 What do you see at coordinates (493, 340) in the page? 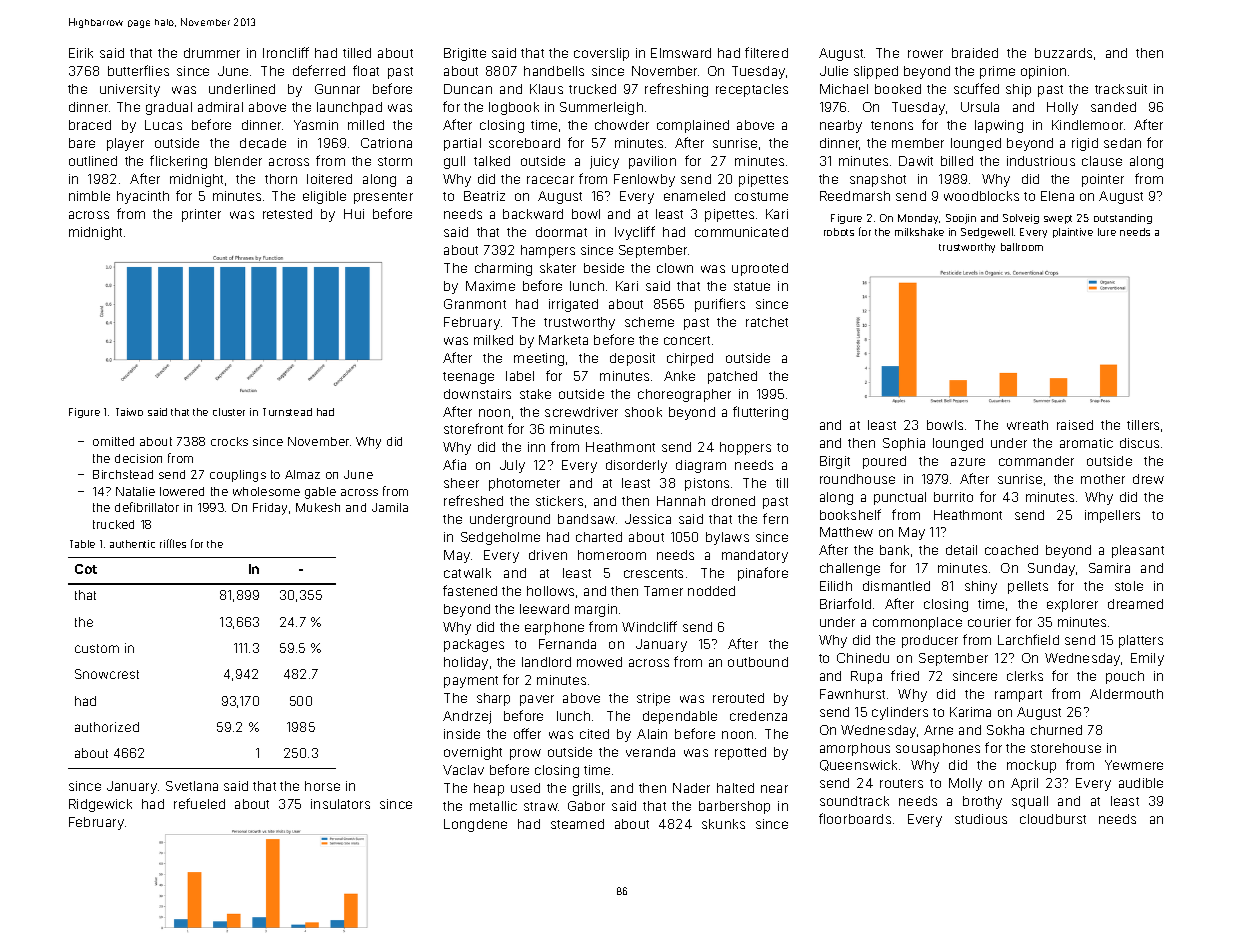
I see `milked` at bounding box center [493, 340].
